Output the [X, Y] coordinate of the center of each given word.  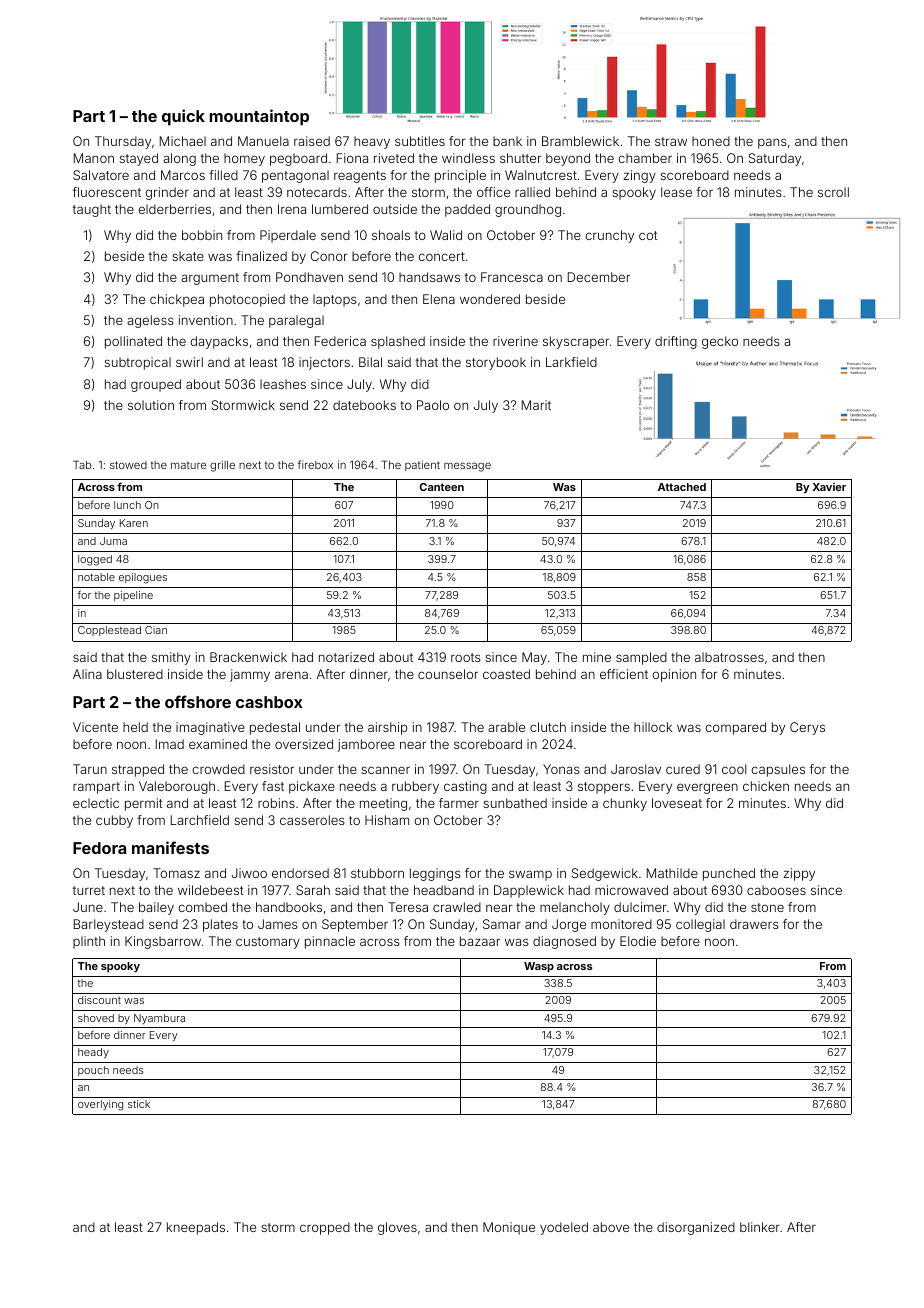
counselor [448, 674]
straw [671, 141]
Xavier [829, 487]
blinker [760, 1227]
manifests [170, 847]
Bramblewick [580, 141]
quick [183, 117]
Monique [509, 1228]
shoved [96, 1018]
